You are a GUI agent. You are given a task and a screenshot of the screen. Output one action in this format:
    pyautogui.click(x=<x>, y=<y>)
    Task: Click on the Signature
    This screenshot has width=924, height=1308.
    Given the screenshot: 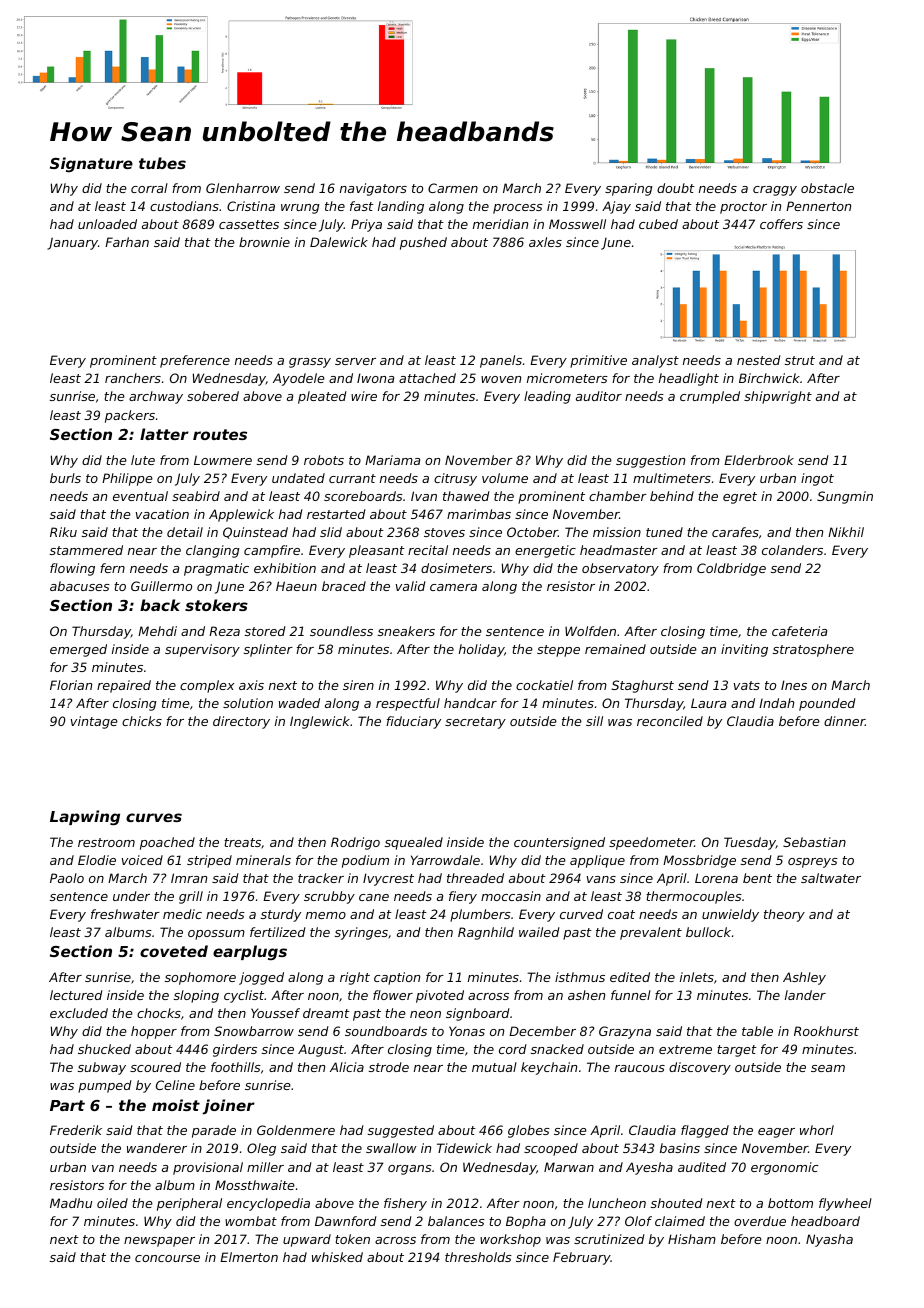 What is the action you would take?
    pyautogui.click(x=91, y=164)
